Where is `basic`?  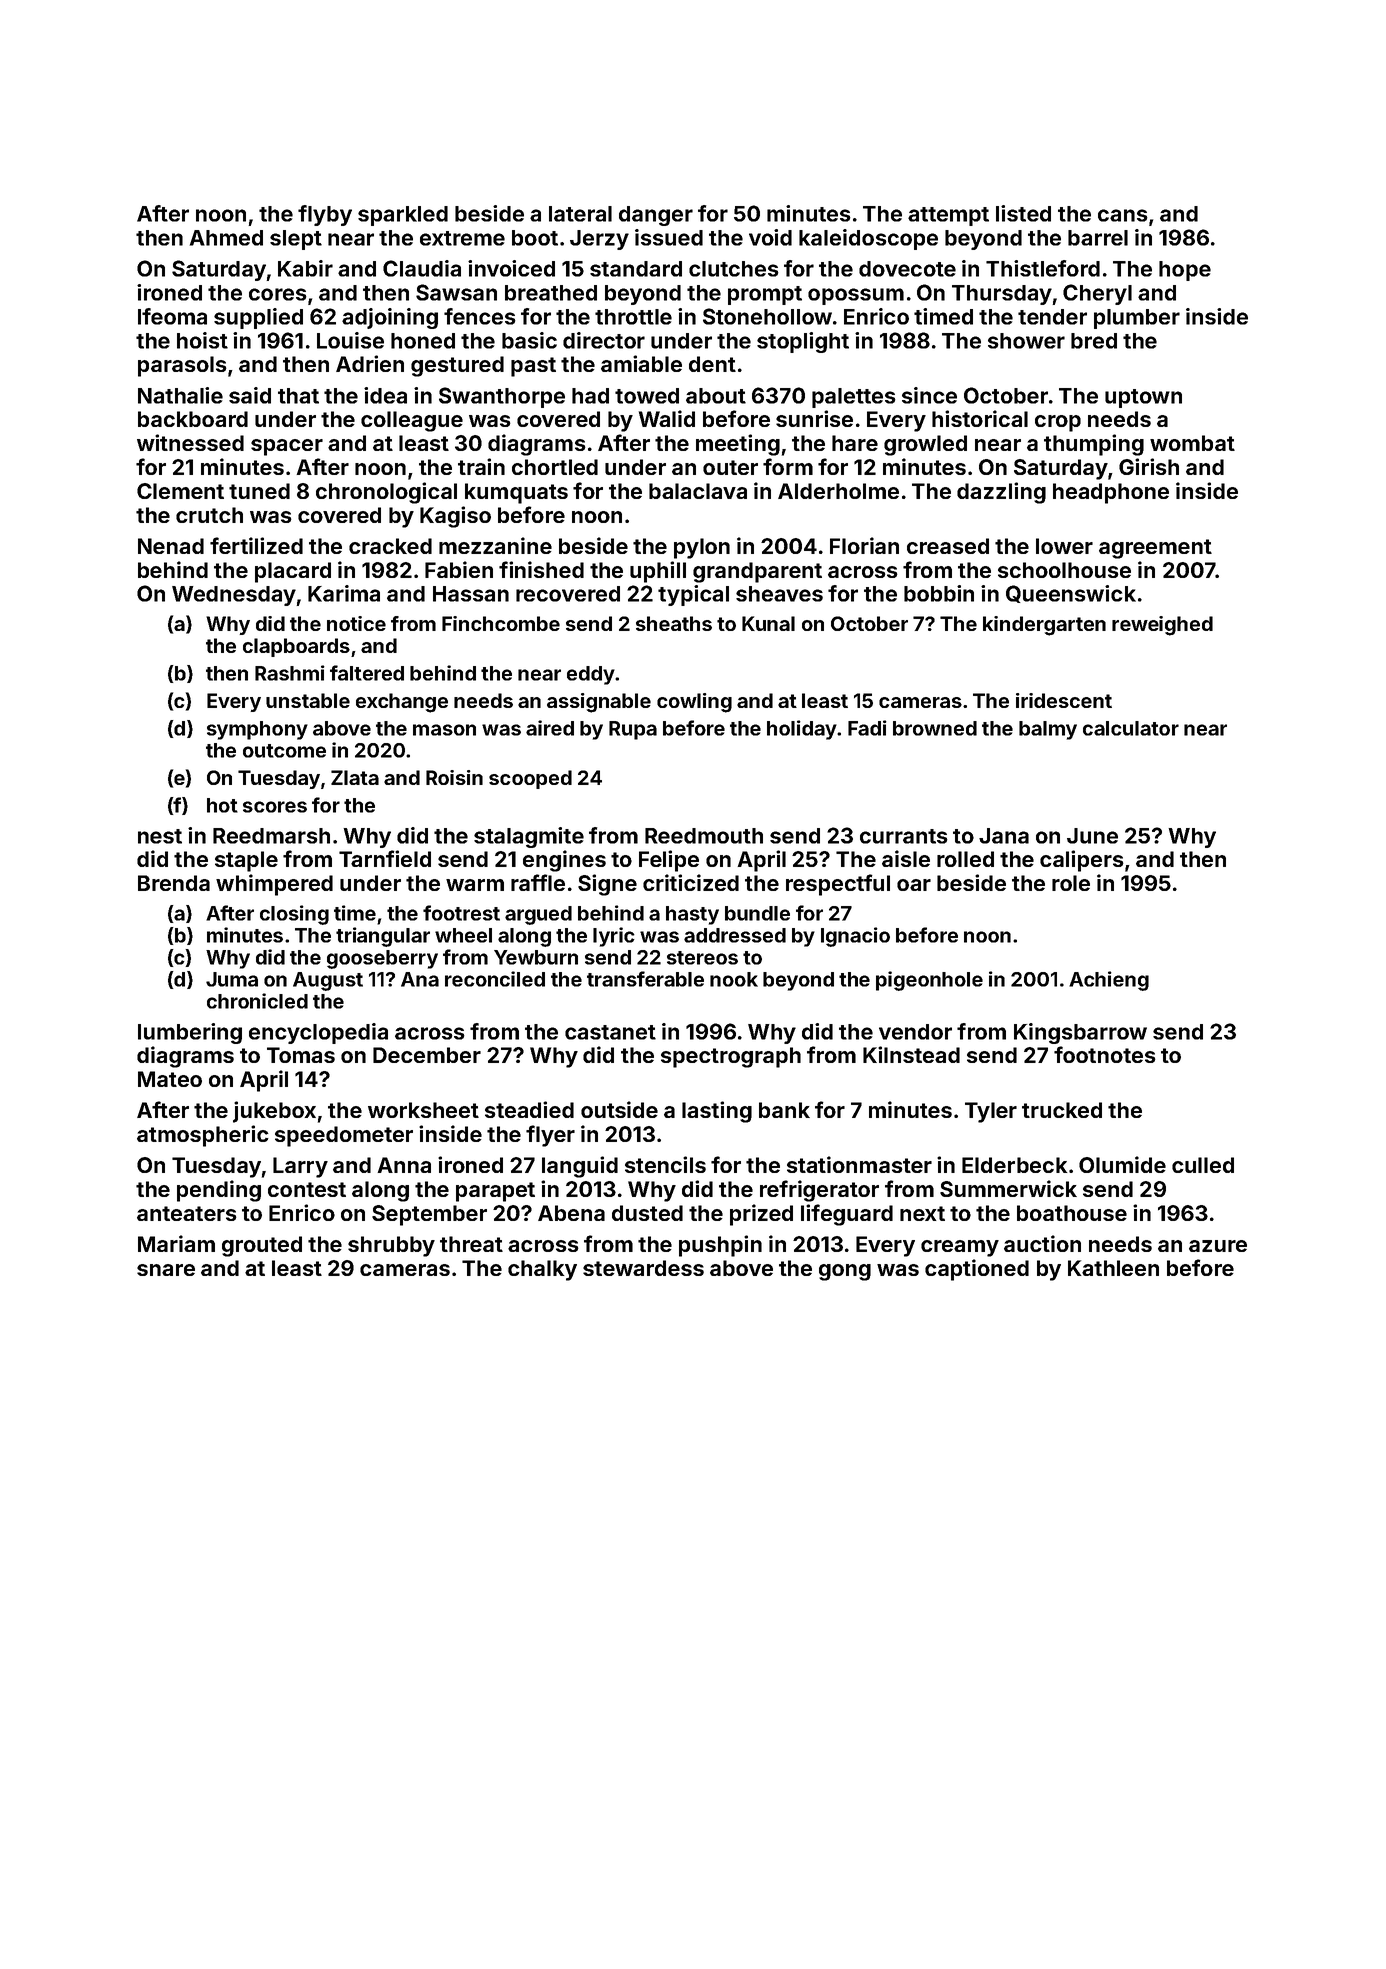 basic is located at coordinates (529, 340).
